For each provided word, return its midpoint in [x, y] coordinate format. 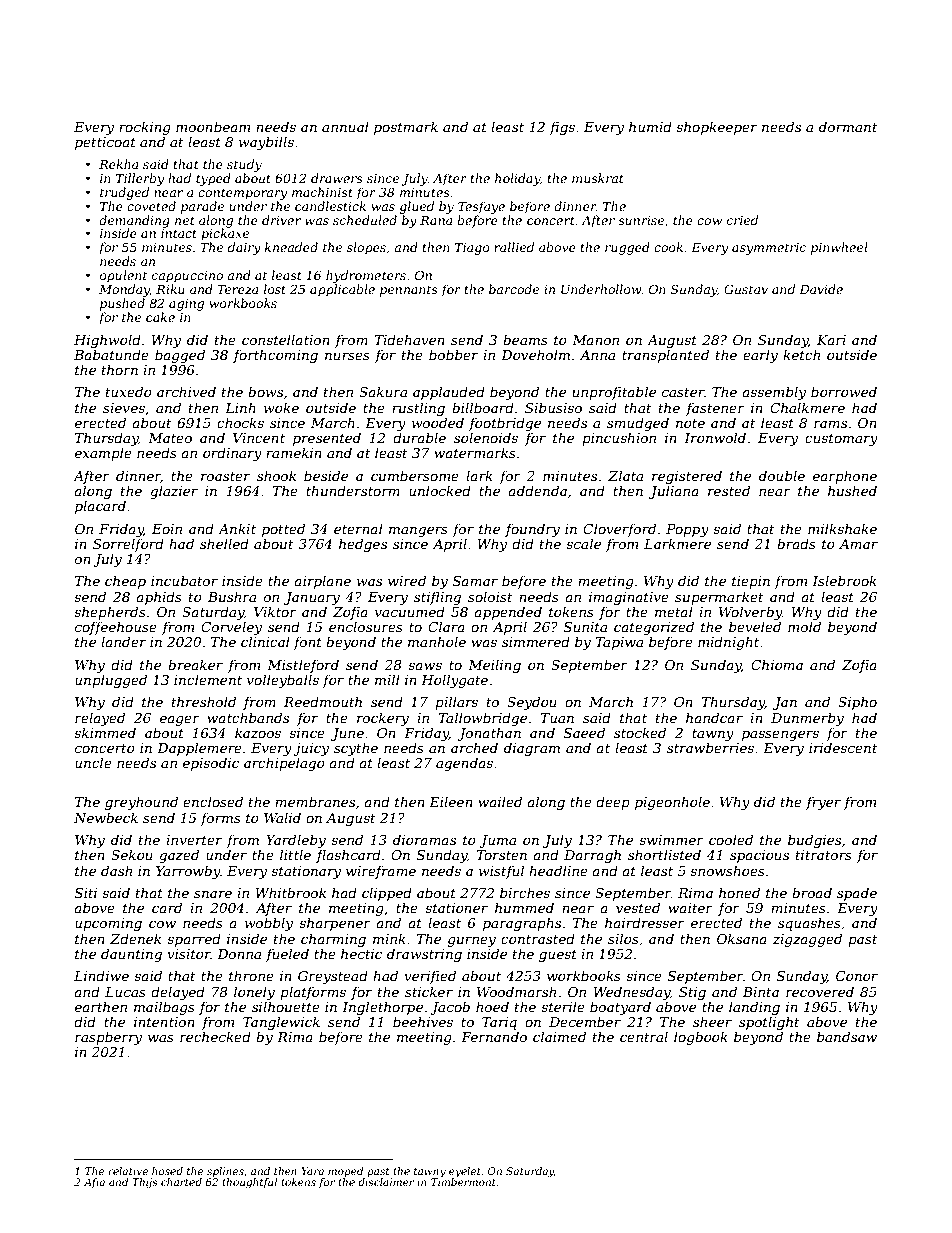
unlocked [440, 490]
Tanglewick [281, 1023]
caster [683, 392]
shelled [224, 543]
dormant [848, 126]
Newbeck [106, 817]
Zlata [625, 475]
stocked [640, 732]
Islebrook [844, 580]
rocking [145, 128]
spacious [759, 856]
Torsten [501, 855]
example [103, 454]
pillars [456, 703]
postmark [406, 128]
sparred [194, 940]
